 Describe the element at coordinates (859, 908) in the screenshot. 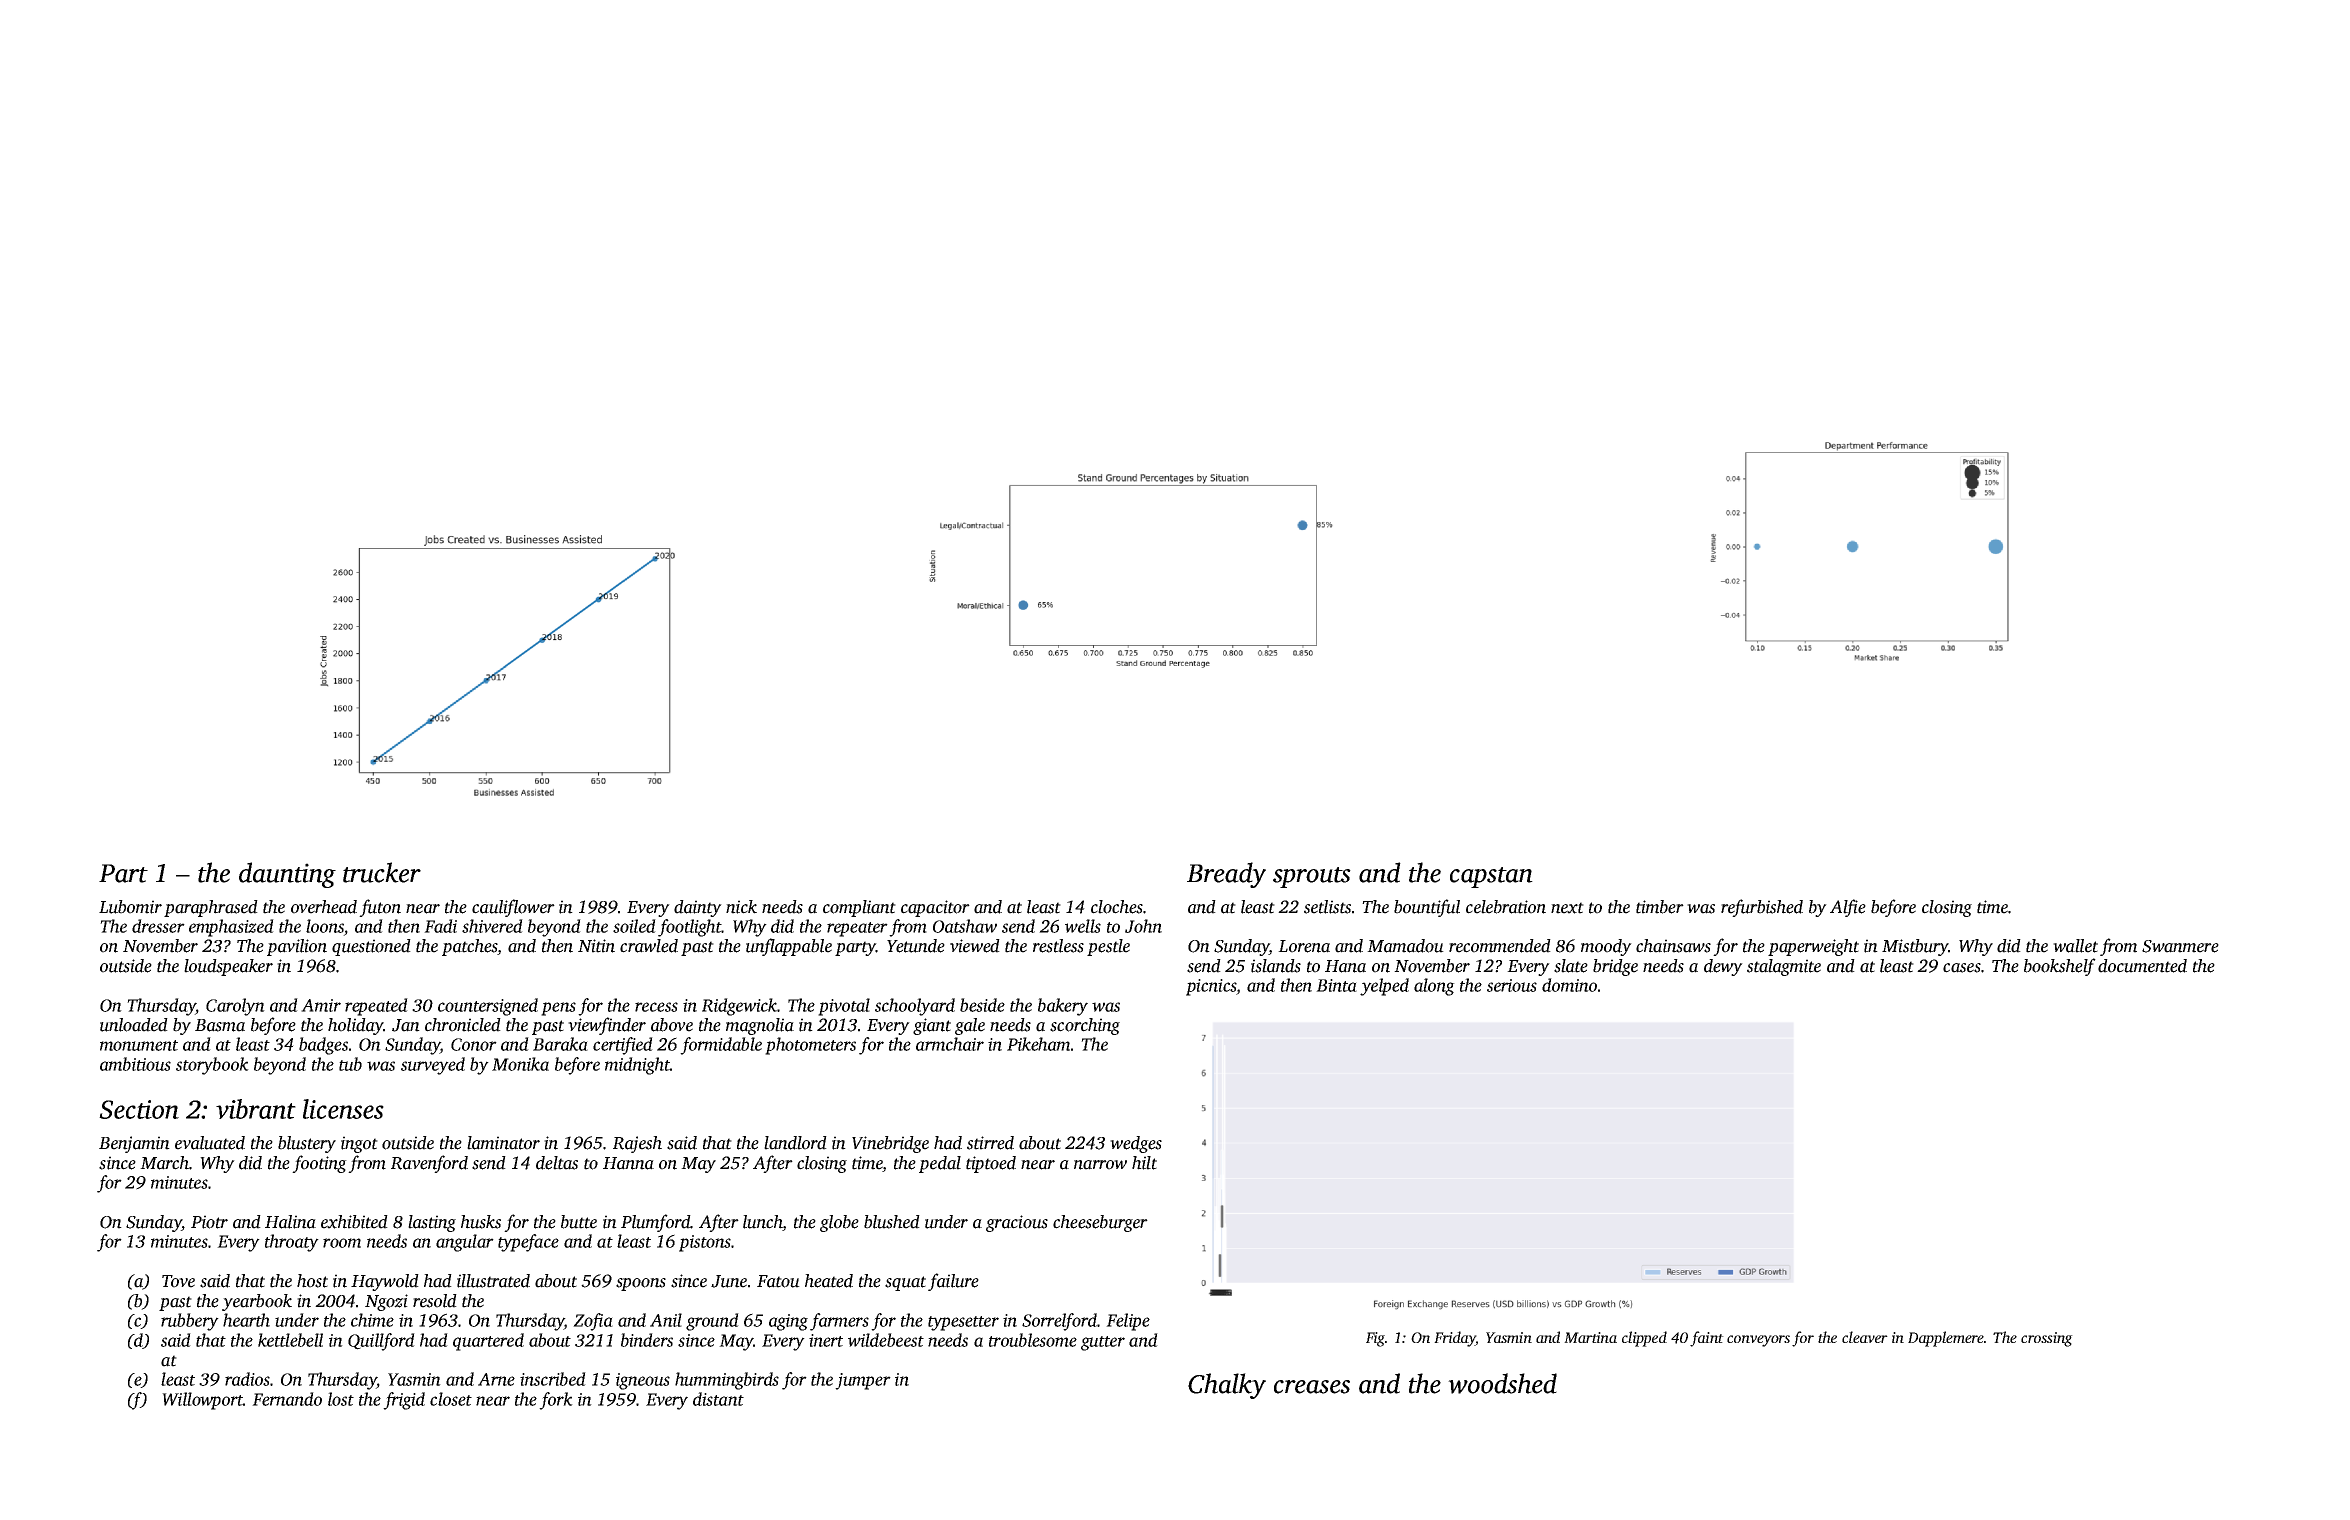

I see `compliant` at that location.
